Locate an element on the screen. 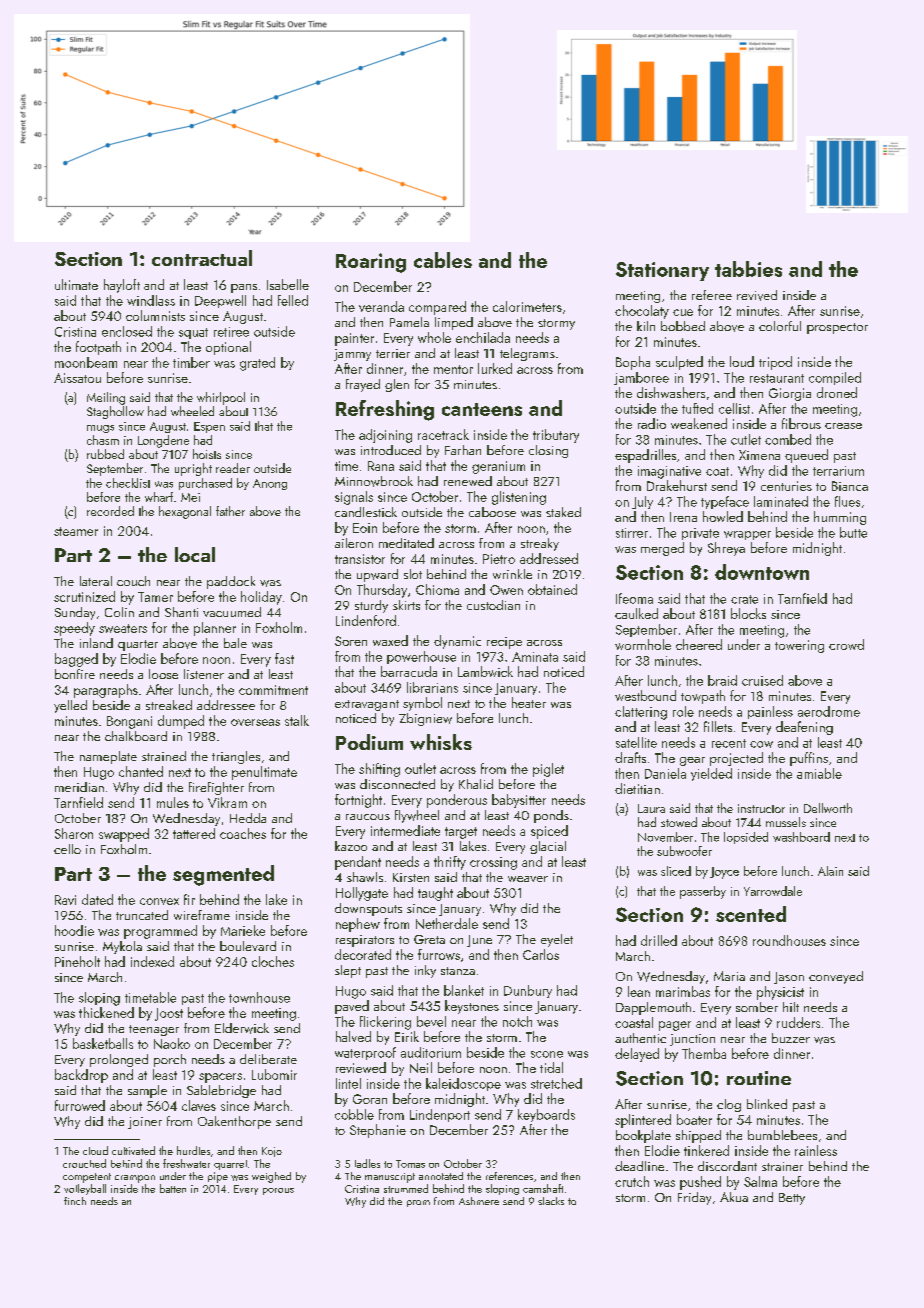 The image size is (924, 1308). prom is located at coordinates (418, 1203).
